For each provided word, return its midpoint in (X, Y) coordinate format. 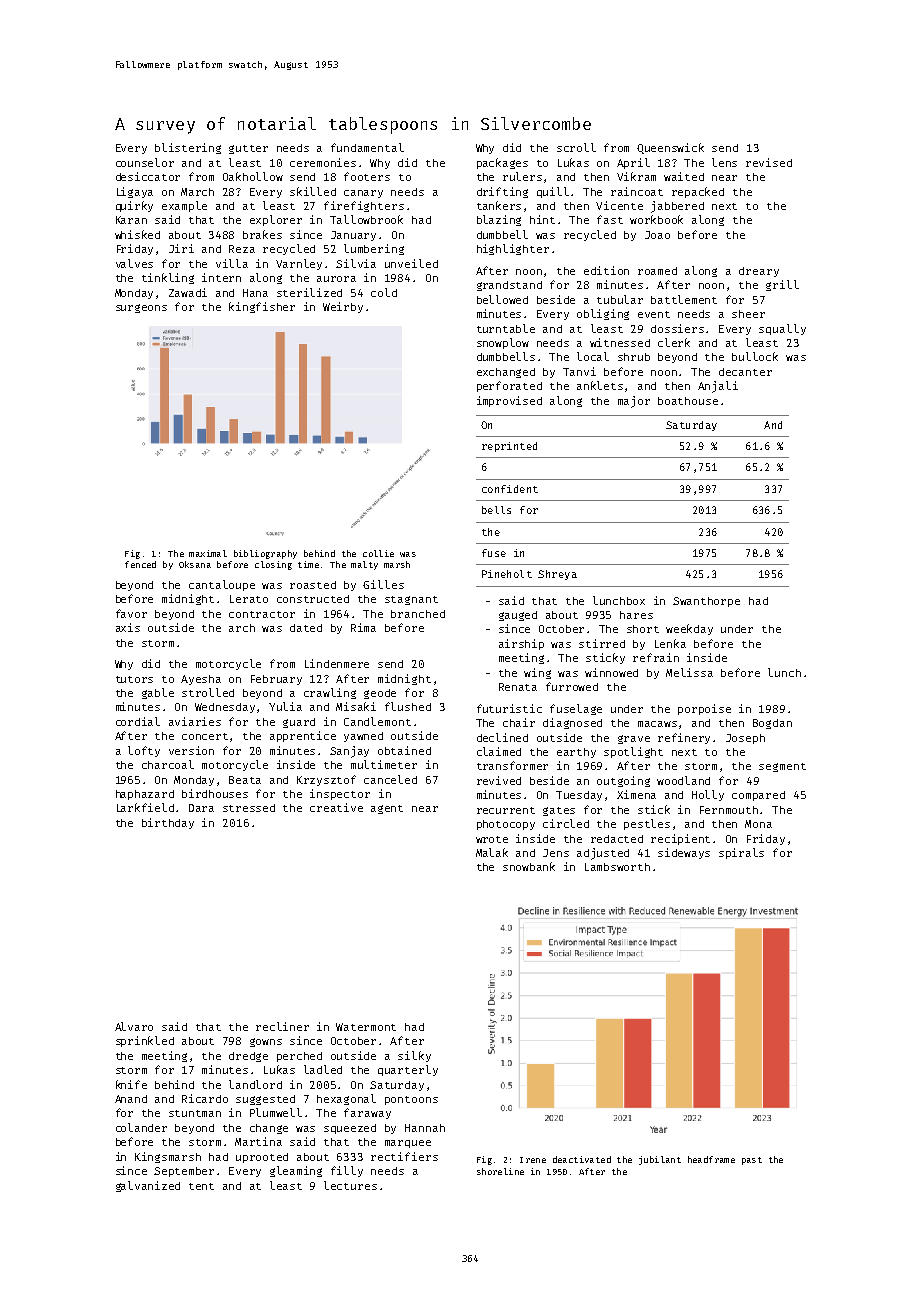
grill (782, 285)
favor (131, 613)
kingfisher (262, 307)
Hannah (425, 1128)
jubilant (660, 1160)
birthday (168, 823)
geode (380, 694)
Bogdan (772, 724)
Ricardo (205, 1098)
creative (336, 807)
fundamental (367, 147)
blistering (188, 148)
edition (606, 270)
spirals (741, 853)
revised (769, 162)
